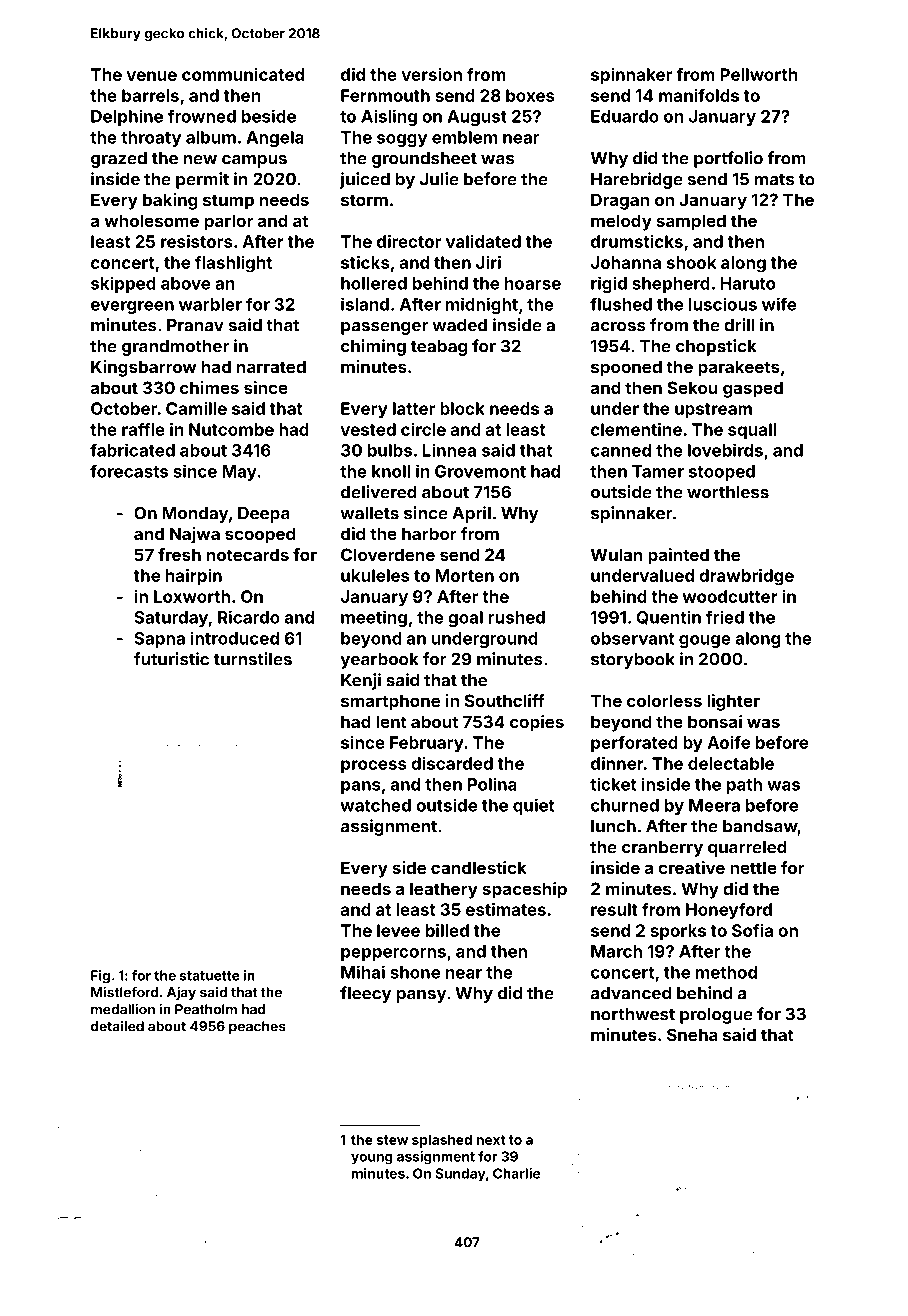 This screenshot has height=1316, width=908. What do you see at coordinates (206, 1009) in the screenshot?
I see `Peatholm` at bounding box center [206, 1009].
